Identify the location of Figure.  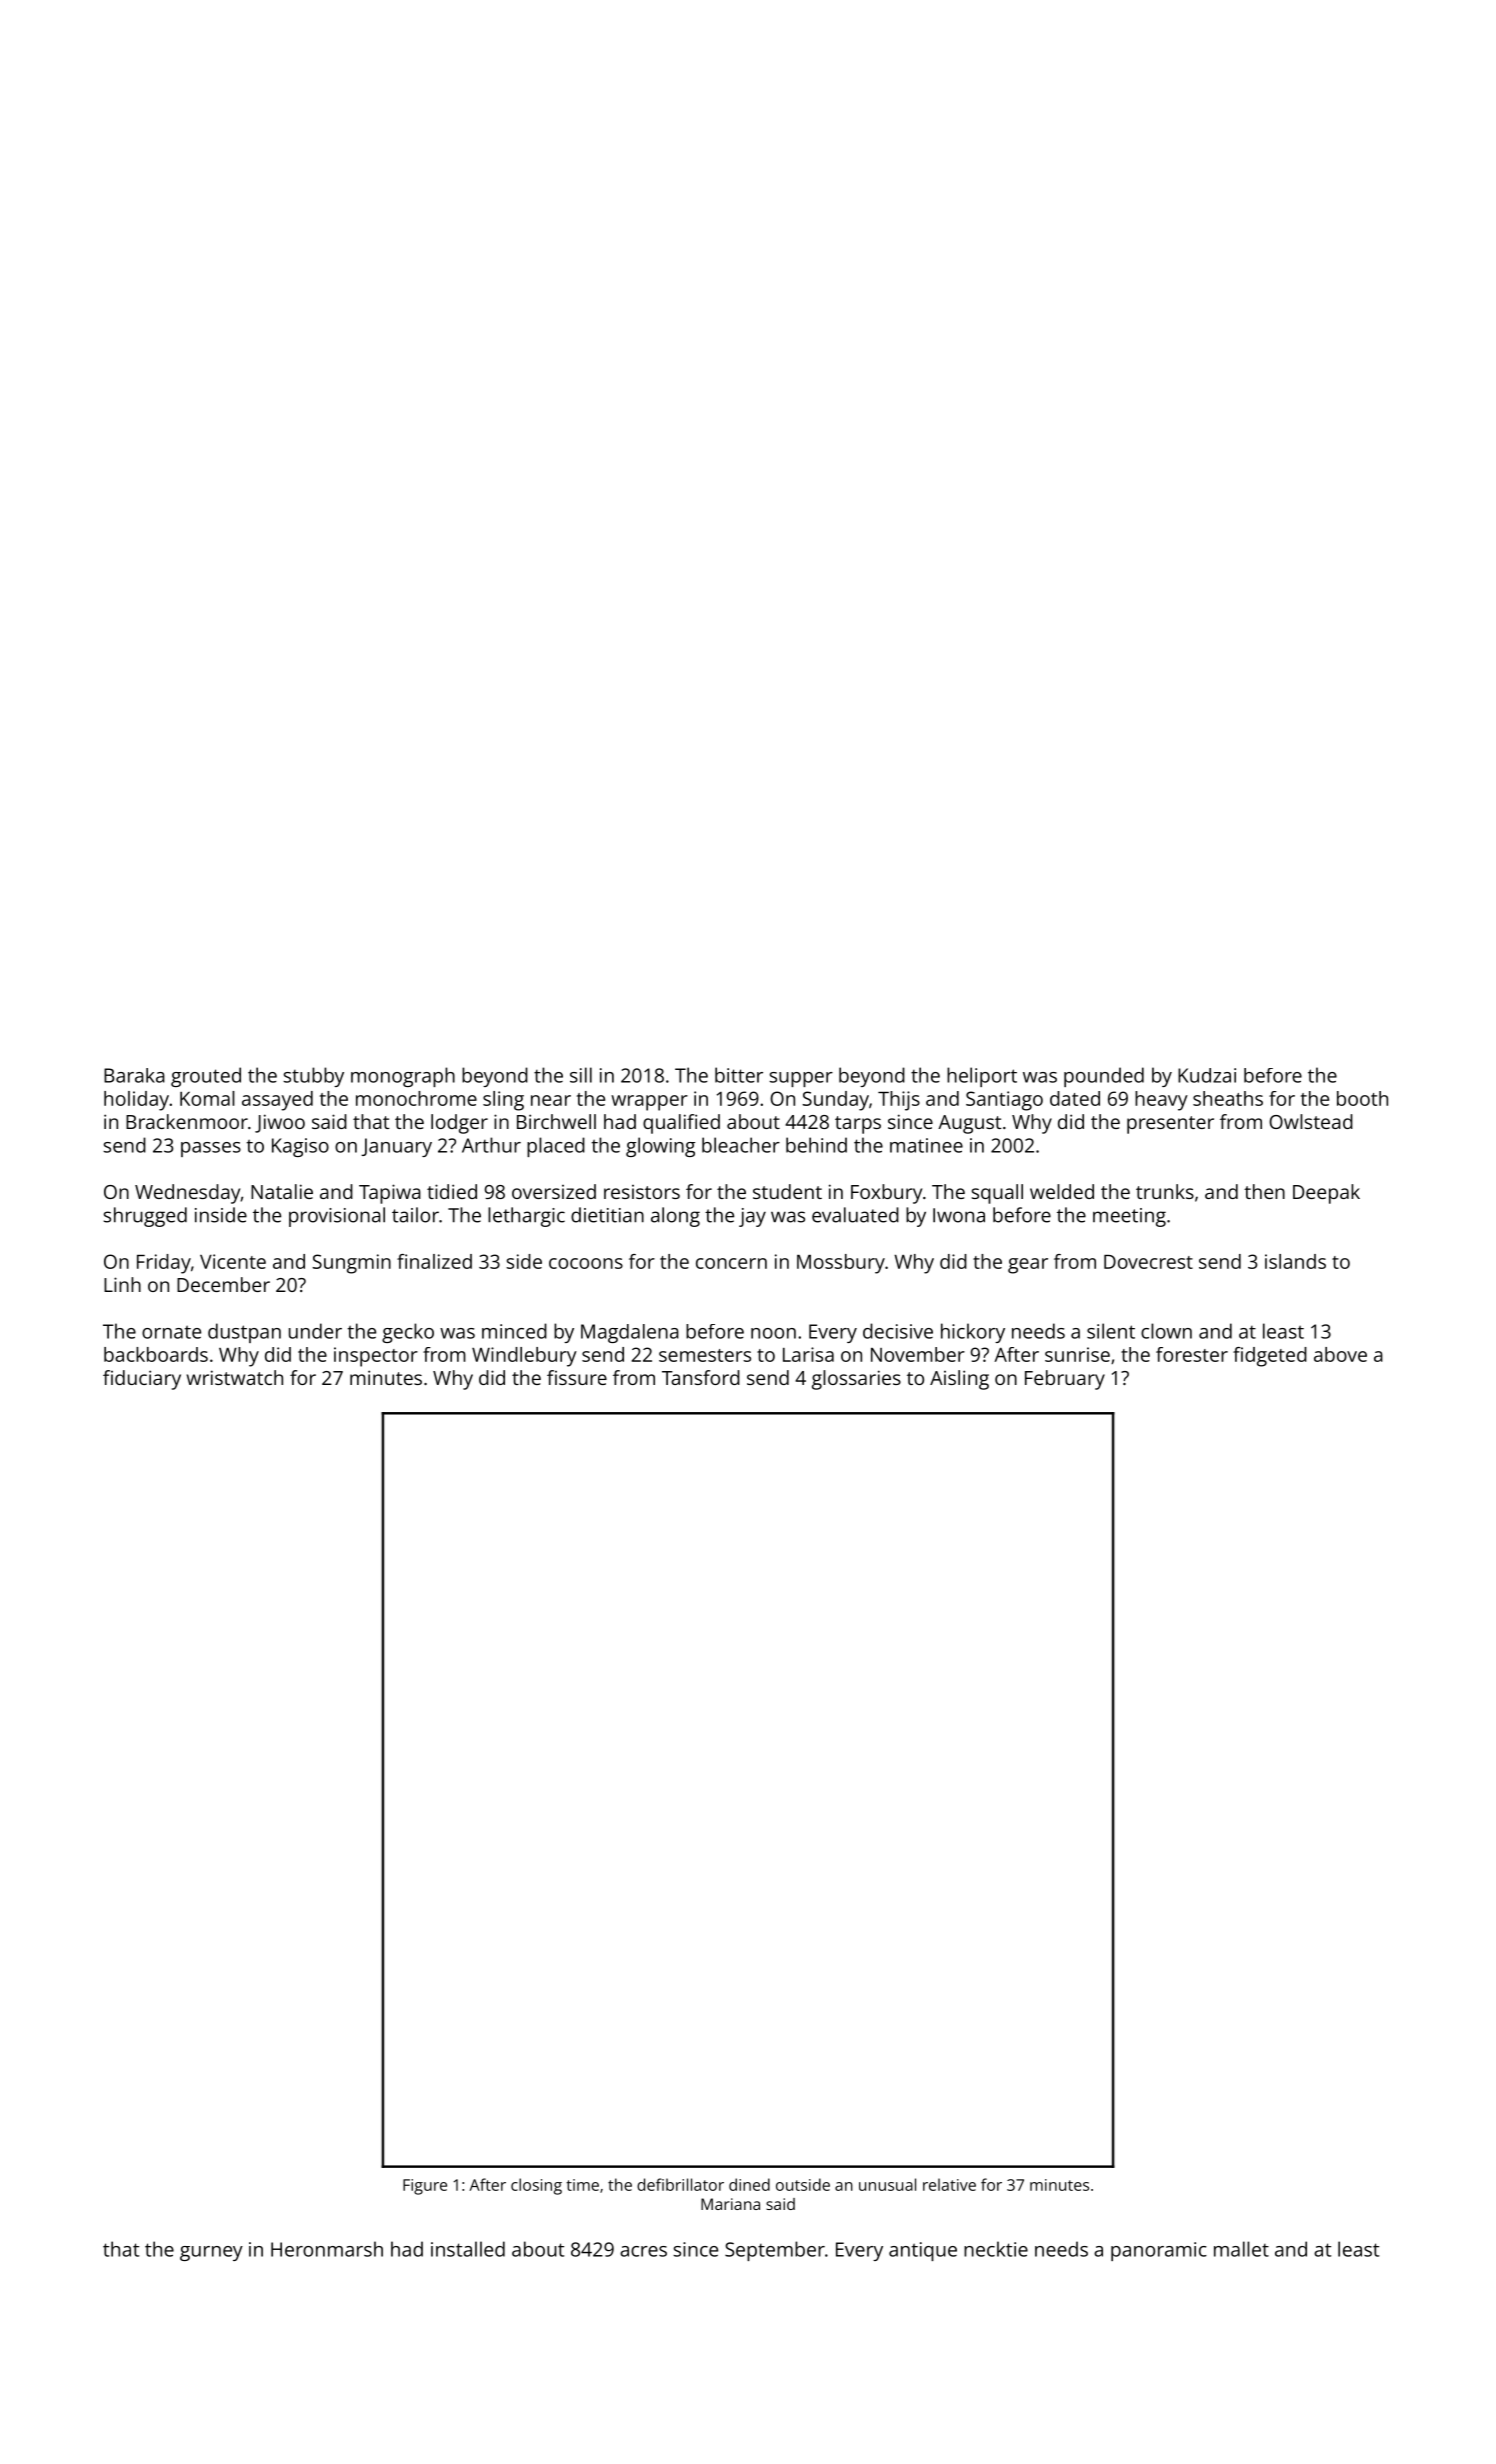
(425, 2187).
